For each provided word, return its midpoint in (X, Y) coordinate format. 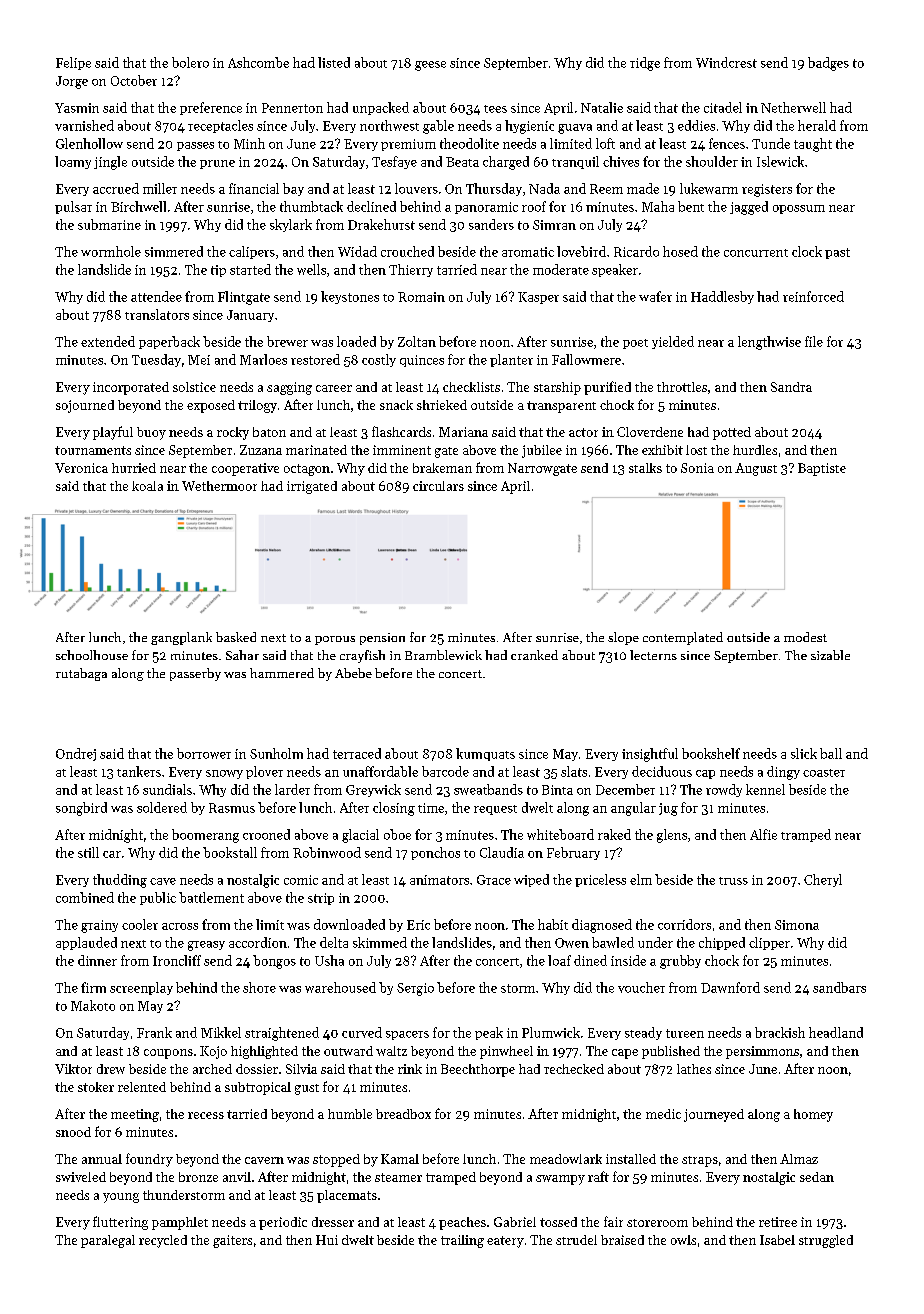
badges (828, 64)
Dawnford (730, 987)
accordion (258, 942)
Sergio (415, 989)
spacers (407, 1035)
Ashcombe (258, 62)
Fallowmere (586, 359)
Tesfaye (394, 162)
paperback (169, 342)
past (837, 253)
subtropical (258, 1088)
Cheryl (823, 880)
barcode (445, 771)
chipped (722, 943)
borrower (204, 753)
